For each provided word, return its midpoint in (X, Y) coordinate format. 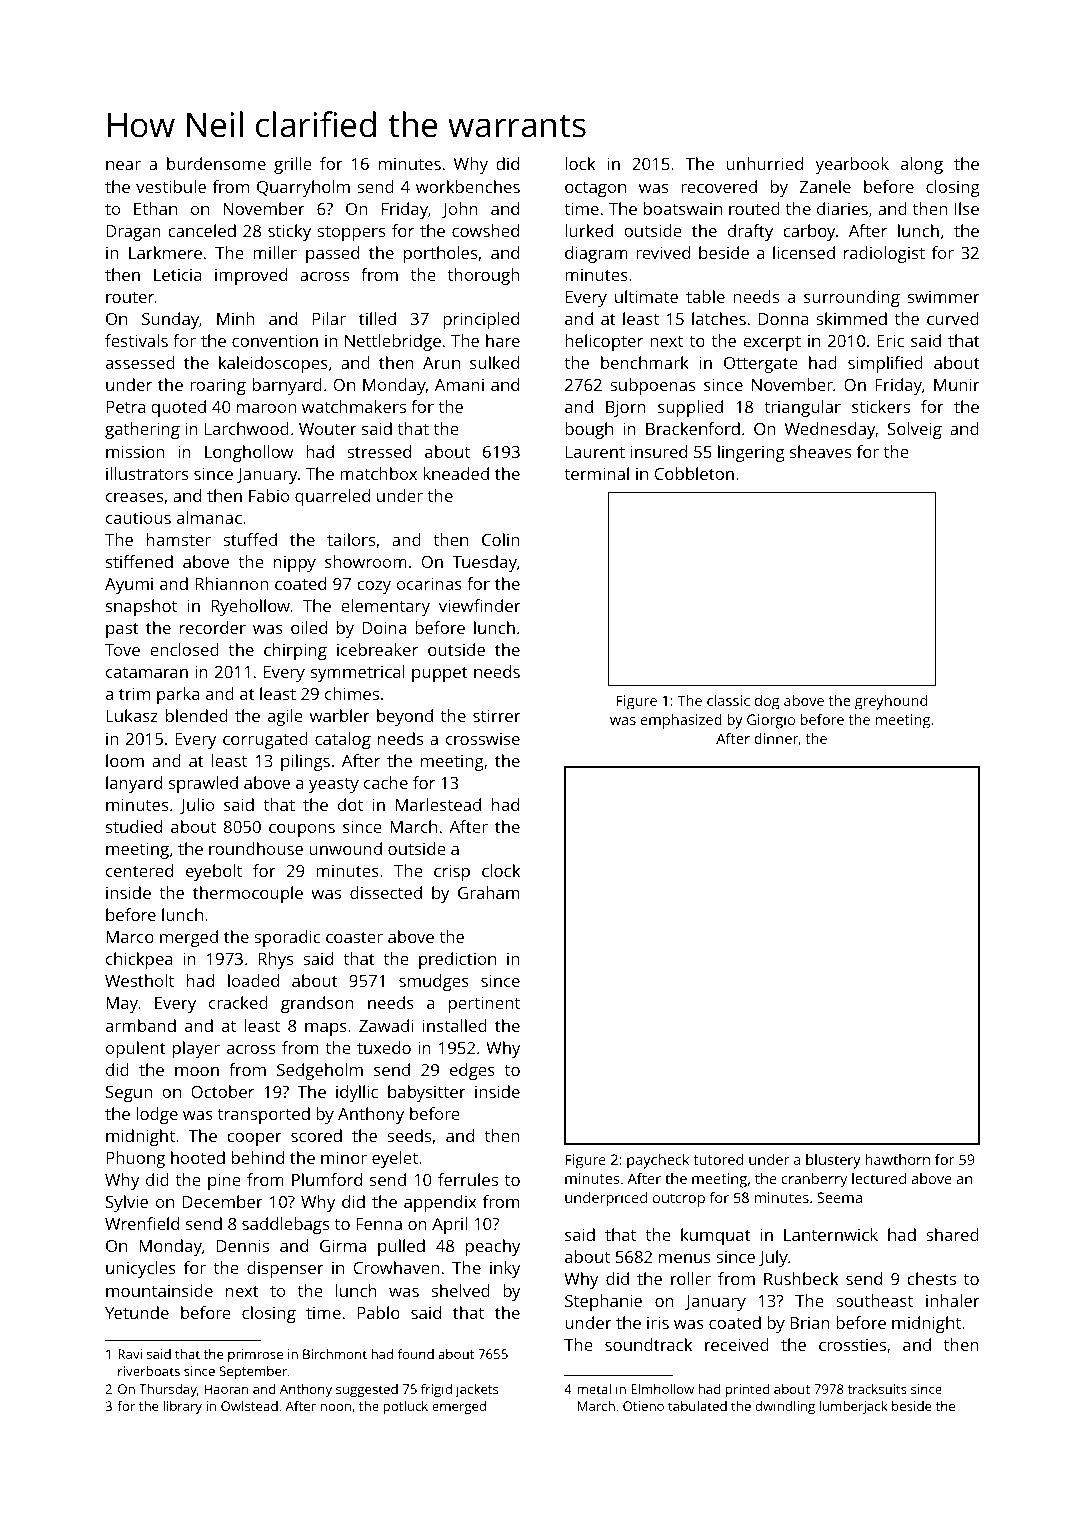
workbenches (468, 186)
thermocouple (248, 894)
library (182, 1407)
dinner (776, 738)
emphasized (681, 721)
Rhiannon (231, 583)
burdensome (216, 163)
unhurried (765, 163)
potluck (405, 1407)
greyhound (891, 702)
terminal (596, 473)
